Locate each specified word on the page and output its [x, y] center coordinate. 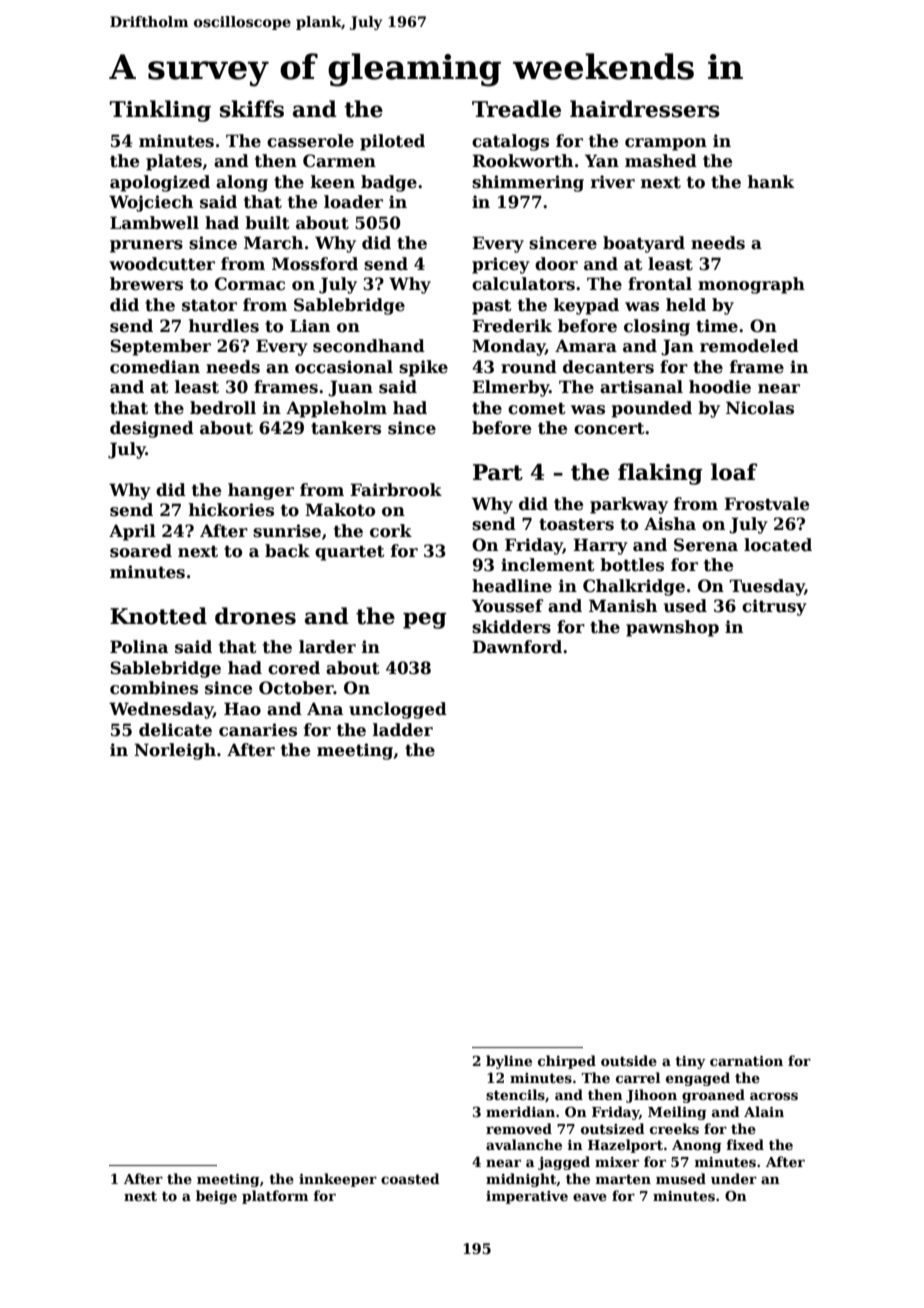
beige [216, 1197]
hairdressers [645, 109]
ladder [403, 730]
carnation [746, 1061]
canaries [258, 730]
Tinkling [160, 111]
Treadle [516, 109]
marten [623, 1179]
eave [590, 1197]
